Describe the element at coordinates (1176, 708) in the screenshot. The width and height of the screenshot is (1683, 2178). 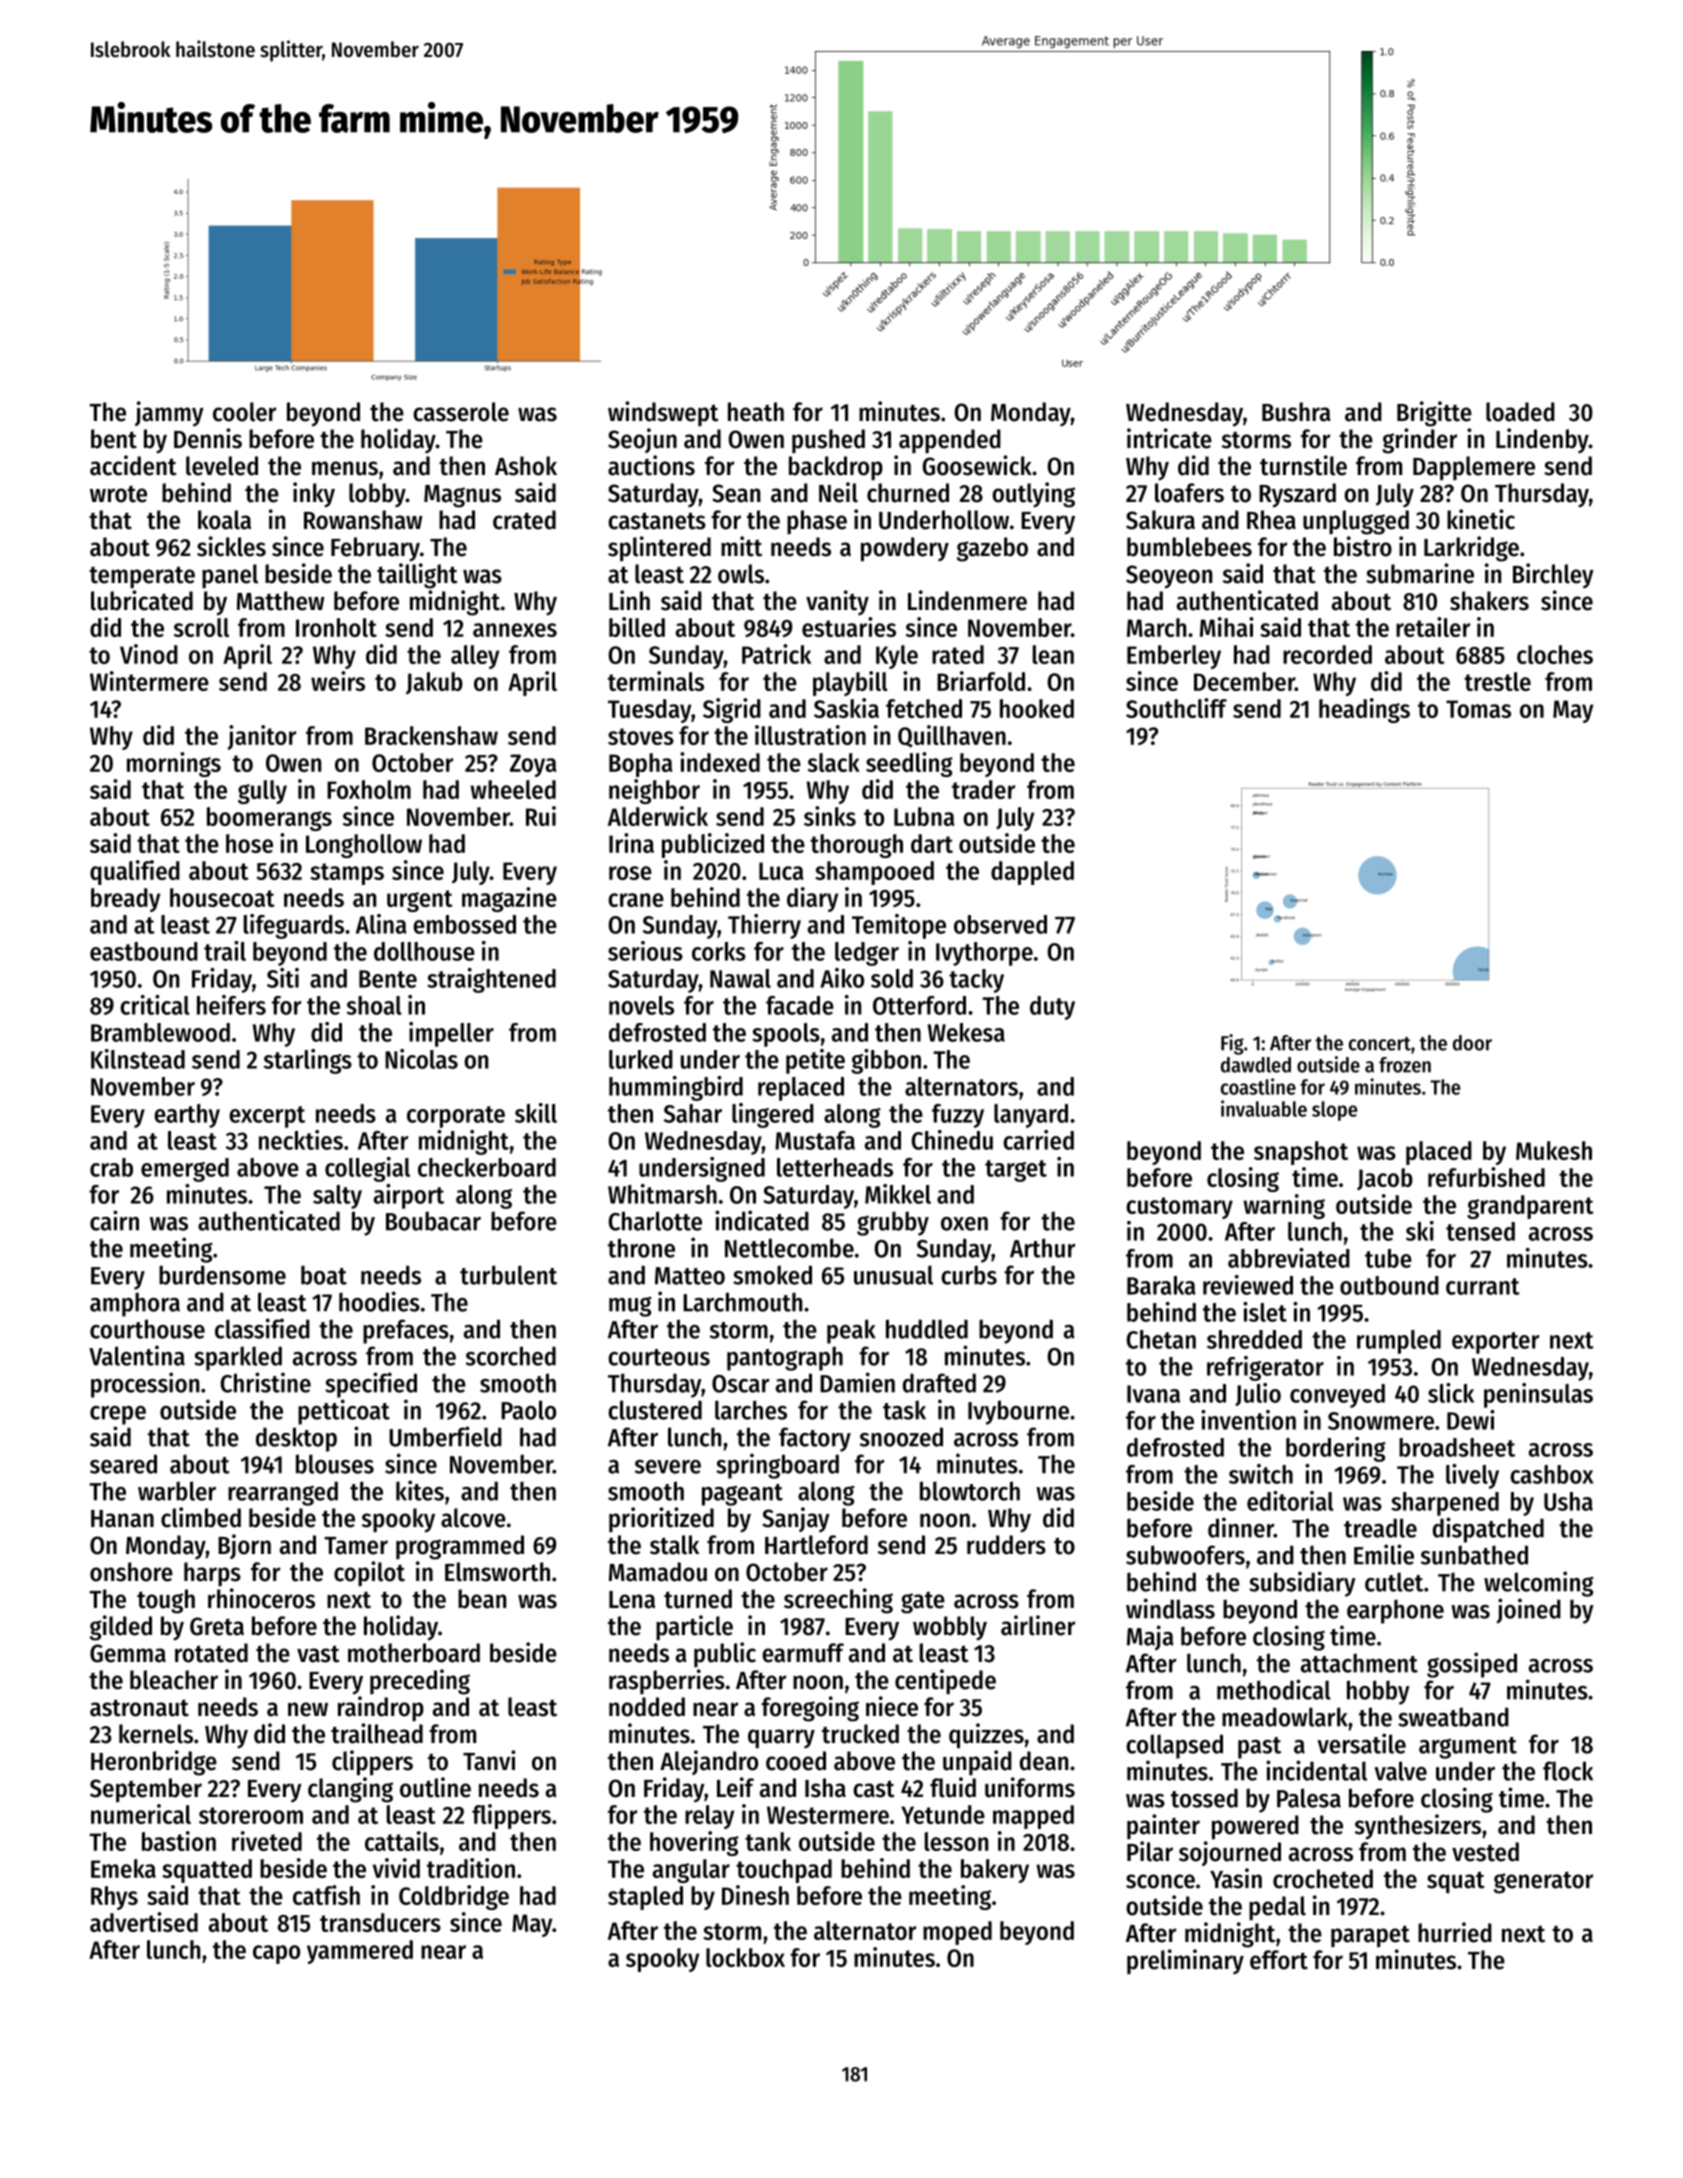
I see `Southcliff` at that location.
